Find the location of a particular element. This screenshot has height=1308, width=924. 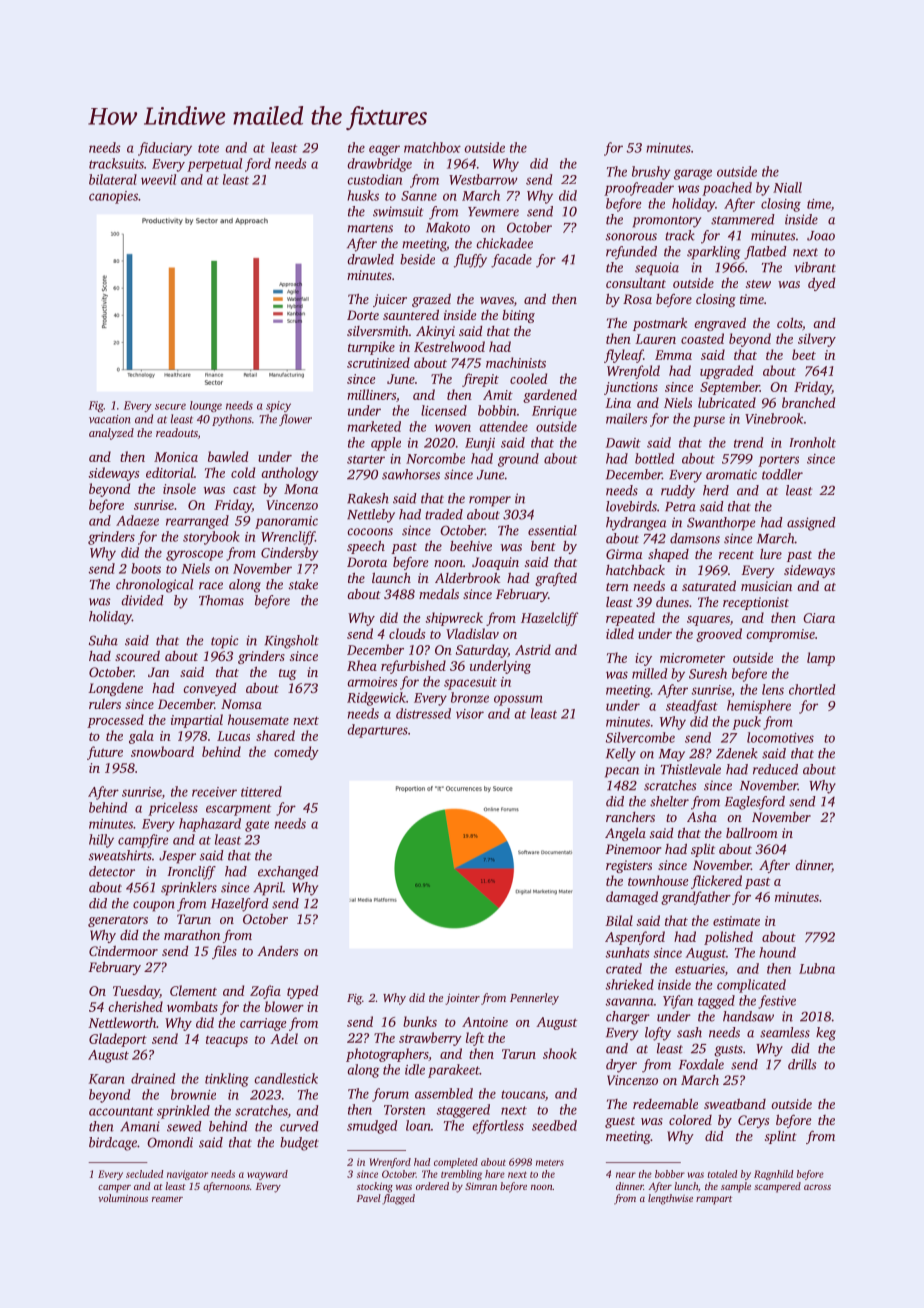

canopies is located at coordinates (113, 197).
